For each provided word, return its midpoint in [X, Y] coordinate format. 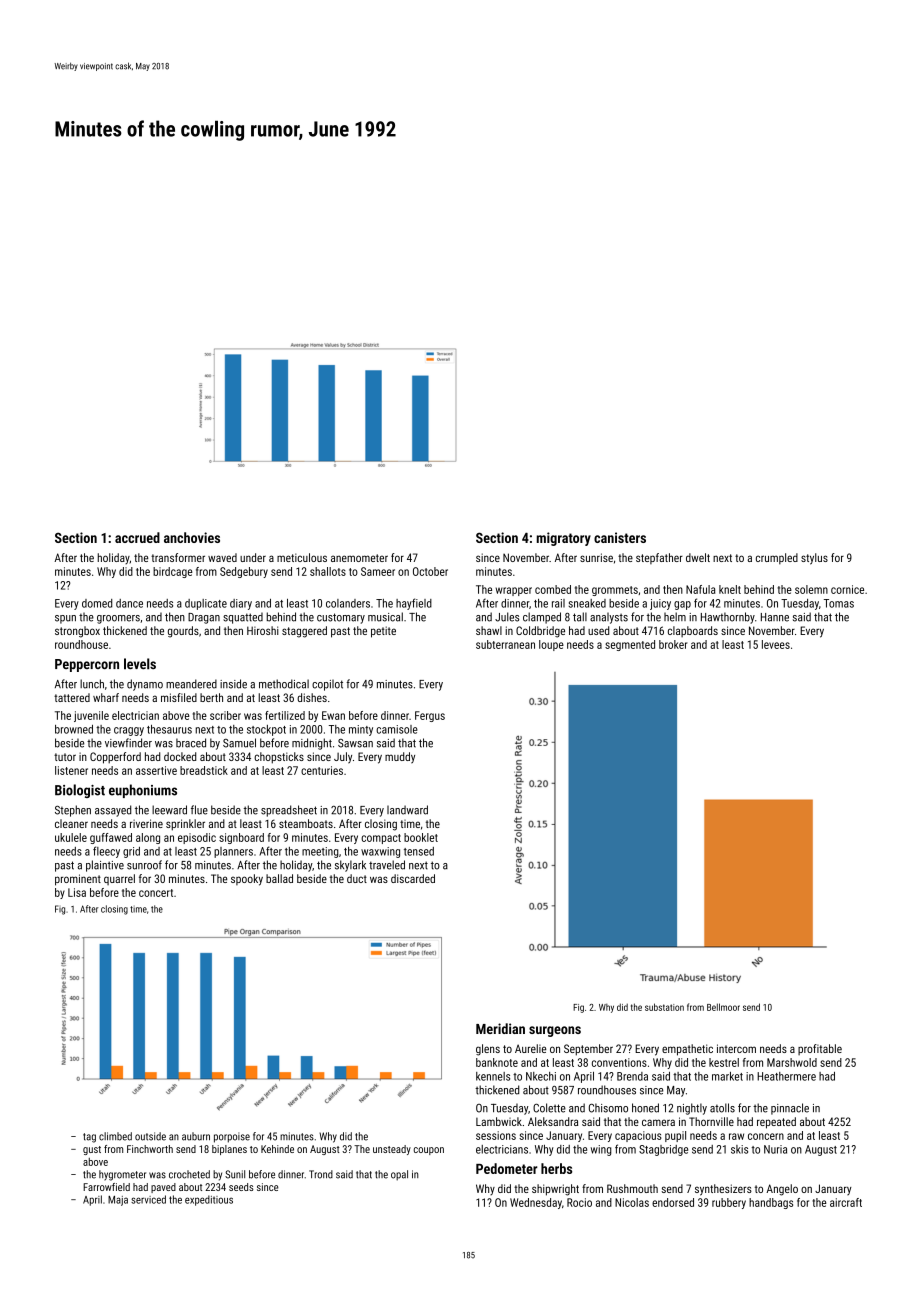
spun [65, 619]
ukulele [71, 837]
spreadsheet [289, 811]
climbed [115, 1136]
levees [776, 644]
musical [385, 617]
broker [673, 644]
